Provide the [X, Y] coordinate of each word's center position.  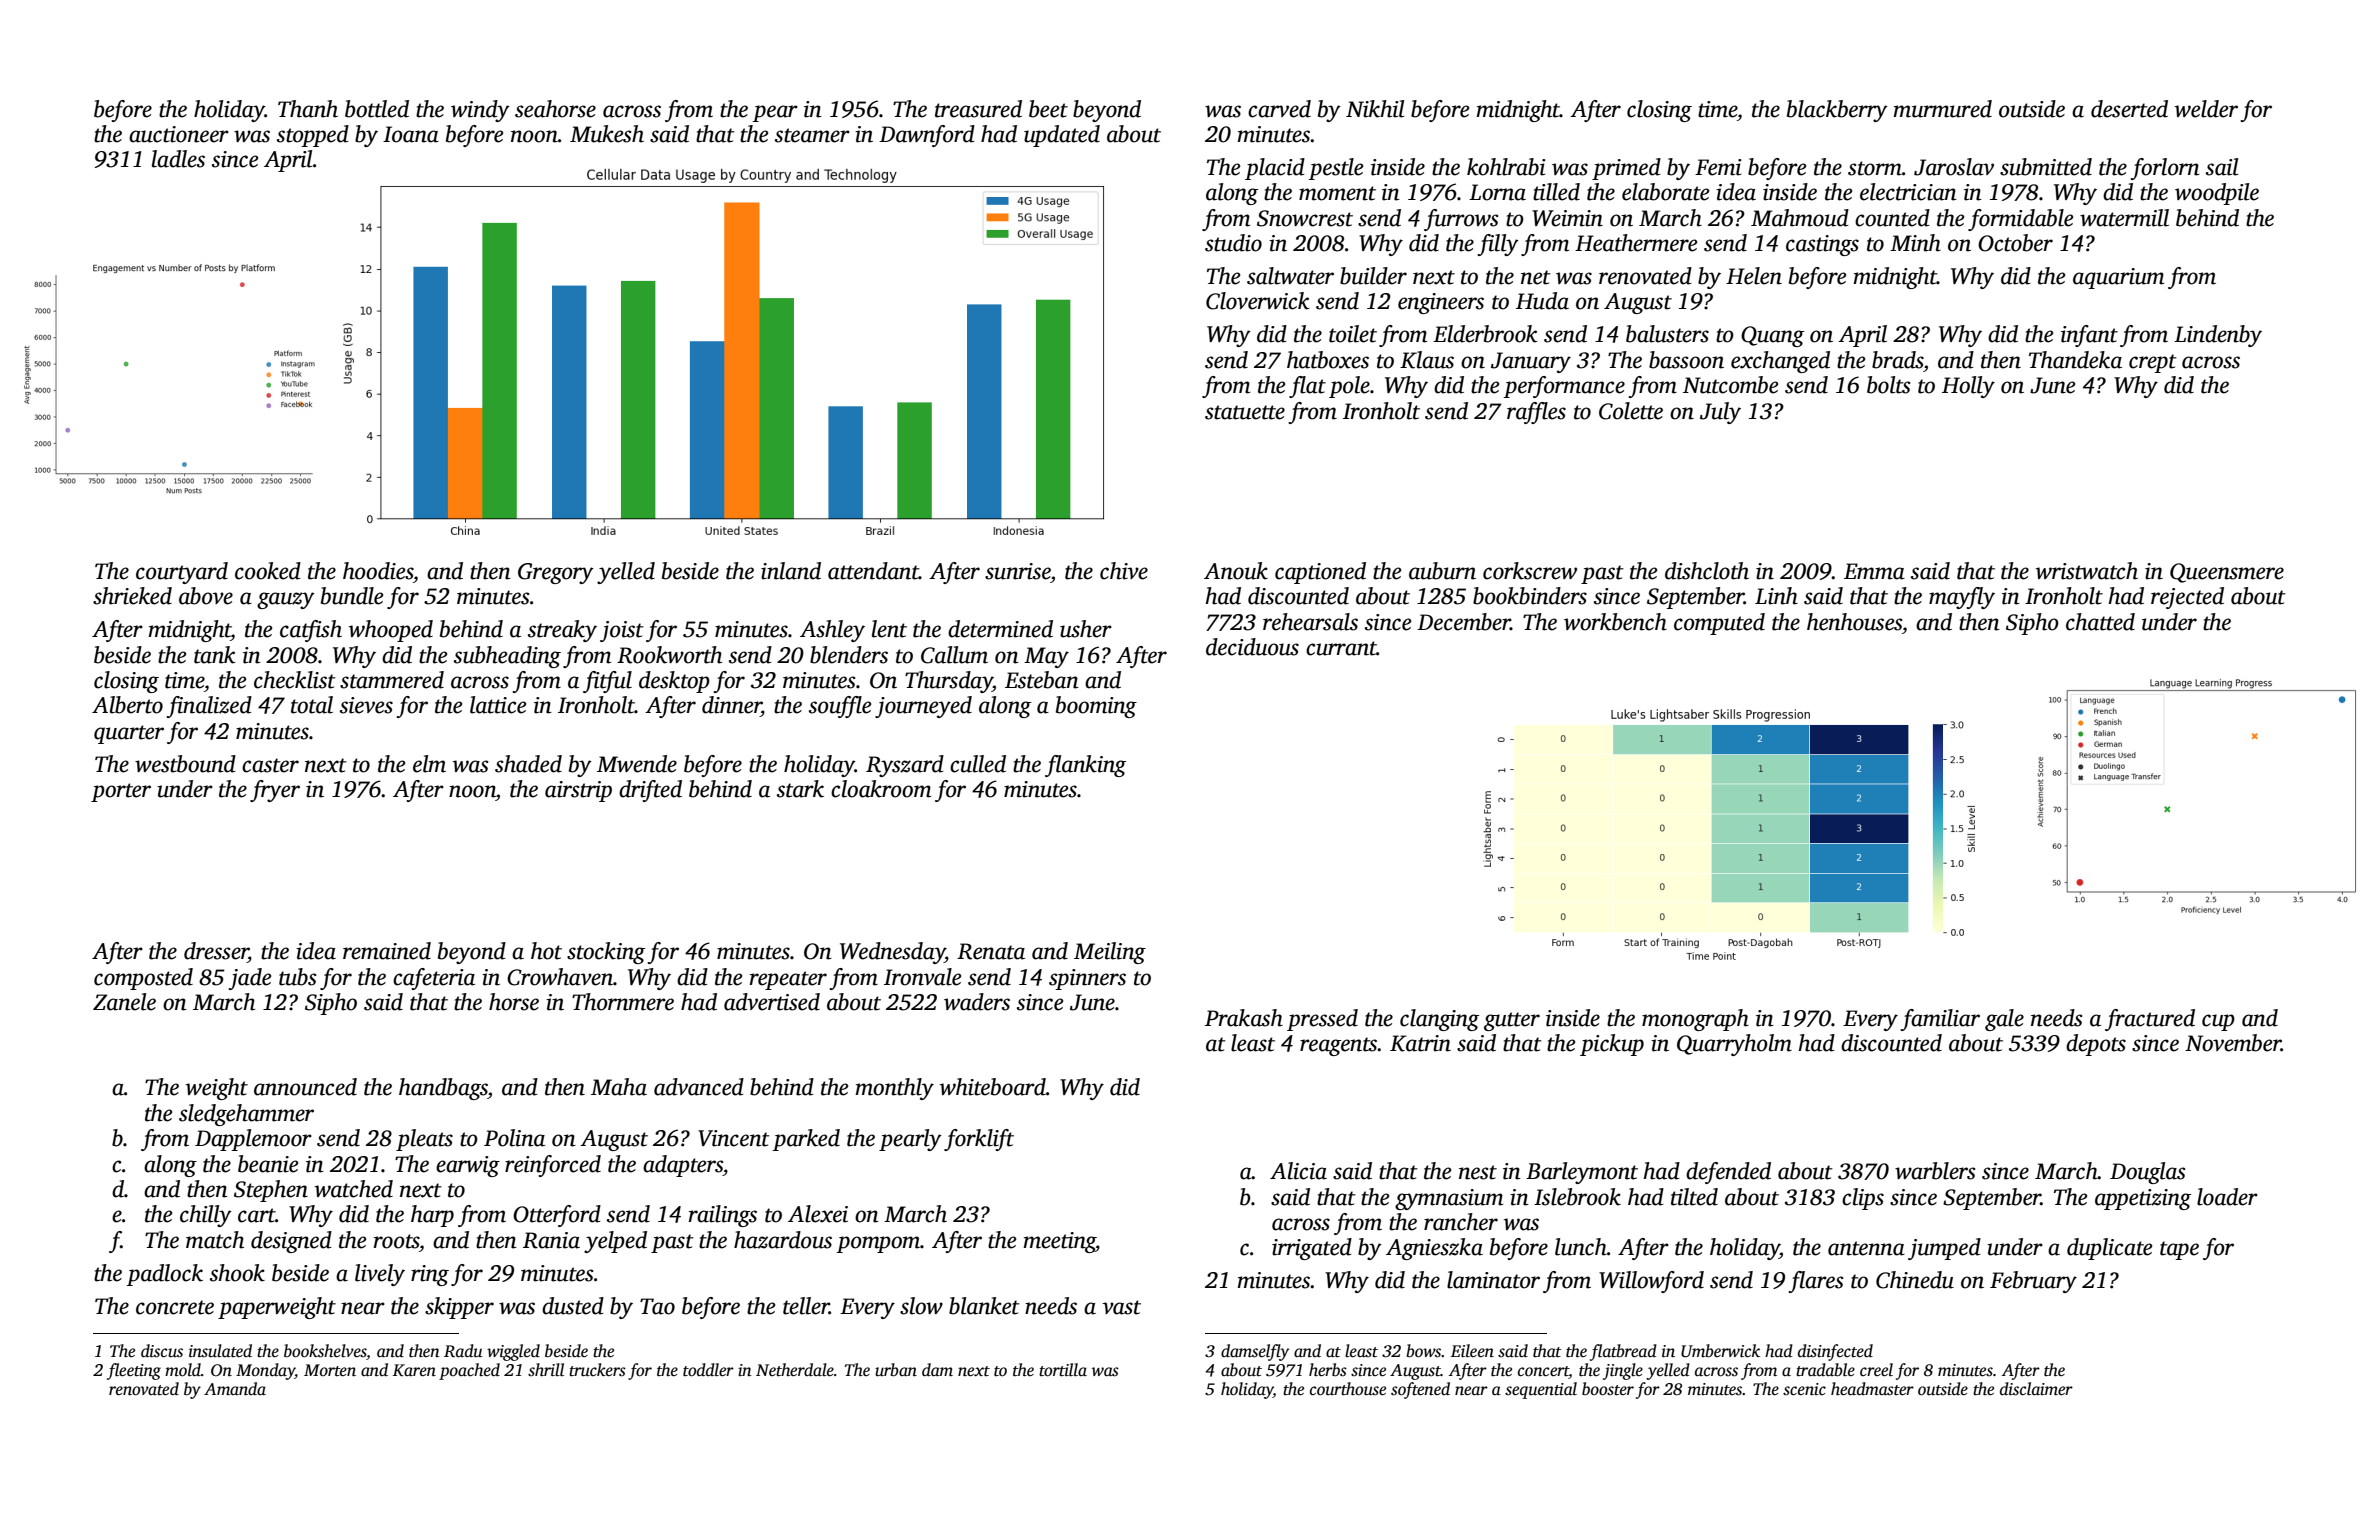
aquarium [2118, 278]
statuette [1245, 412]
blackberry [1837, 111]
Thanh [308, 109]
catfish [311, 631]
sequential [1541, 1390]
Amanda [235, 1388]
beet [1048, 109]
